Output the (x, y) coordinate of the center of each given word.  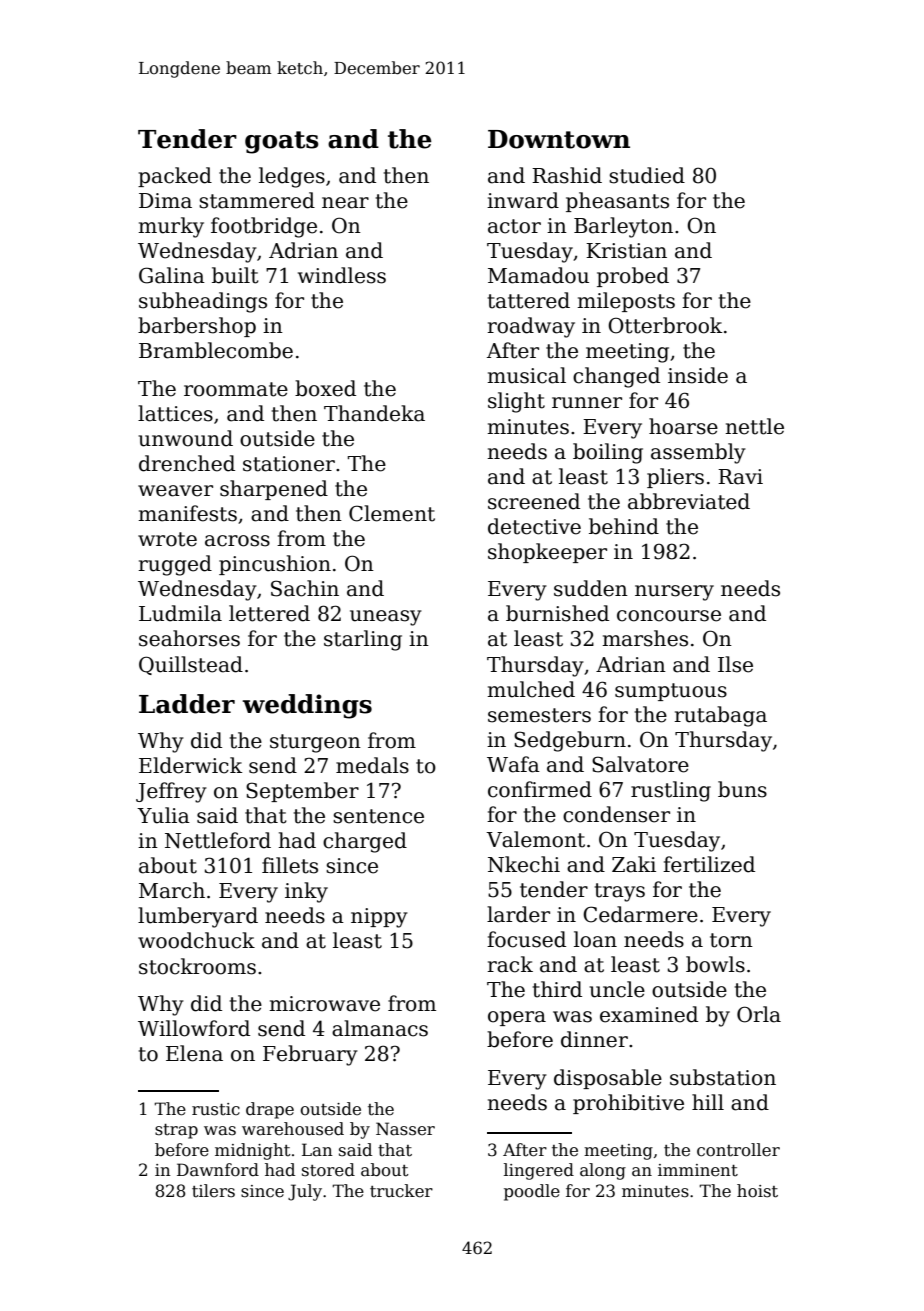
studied (647, 175)
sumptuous (671, 692)
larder (518, 914)
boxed (325, 388)
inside (698, 375)
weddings (307, 706)
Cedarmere (640, 914)
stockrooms (197, 966)
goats (282, 142)
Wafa (513, 764)
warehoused (293, 1129)
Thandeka (374, 413)
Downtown (559, 139)
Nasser (405, 1129)
